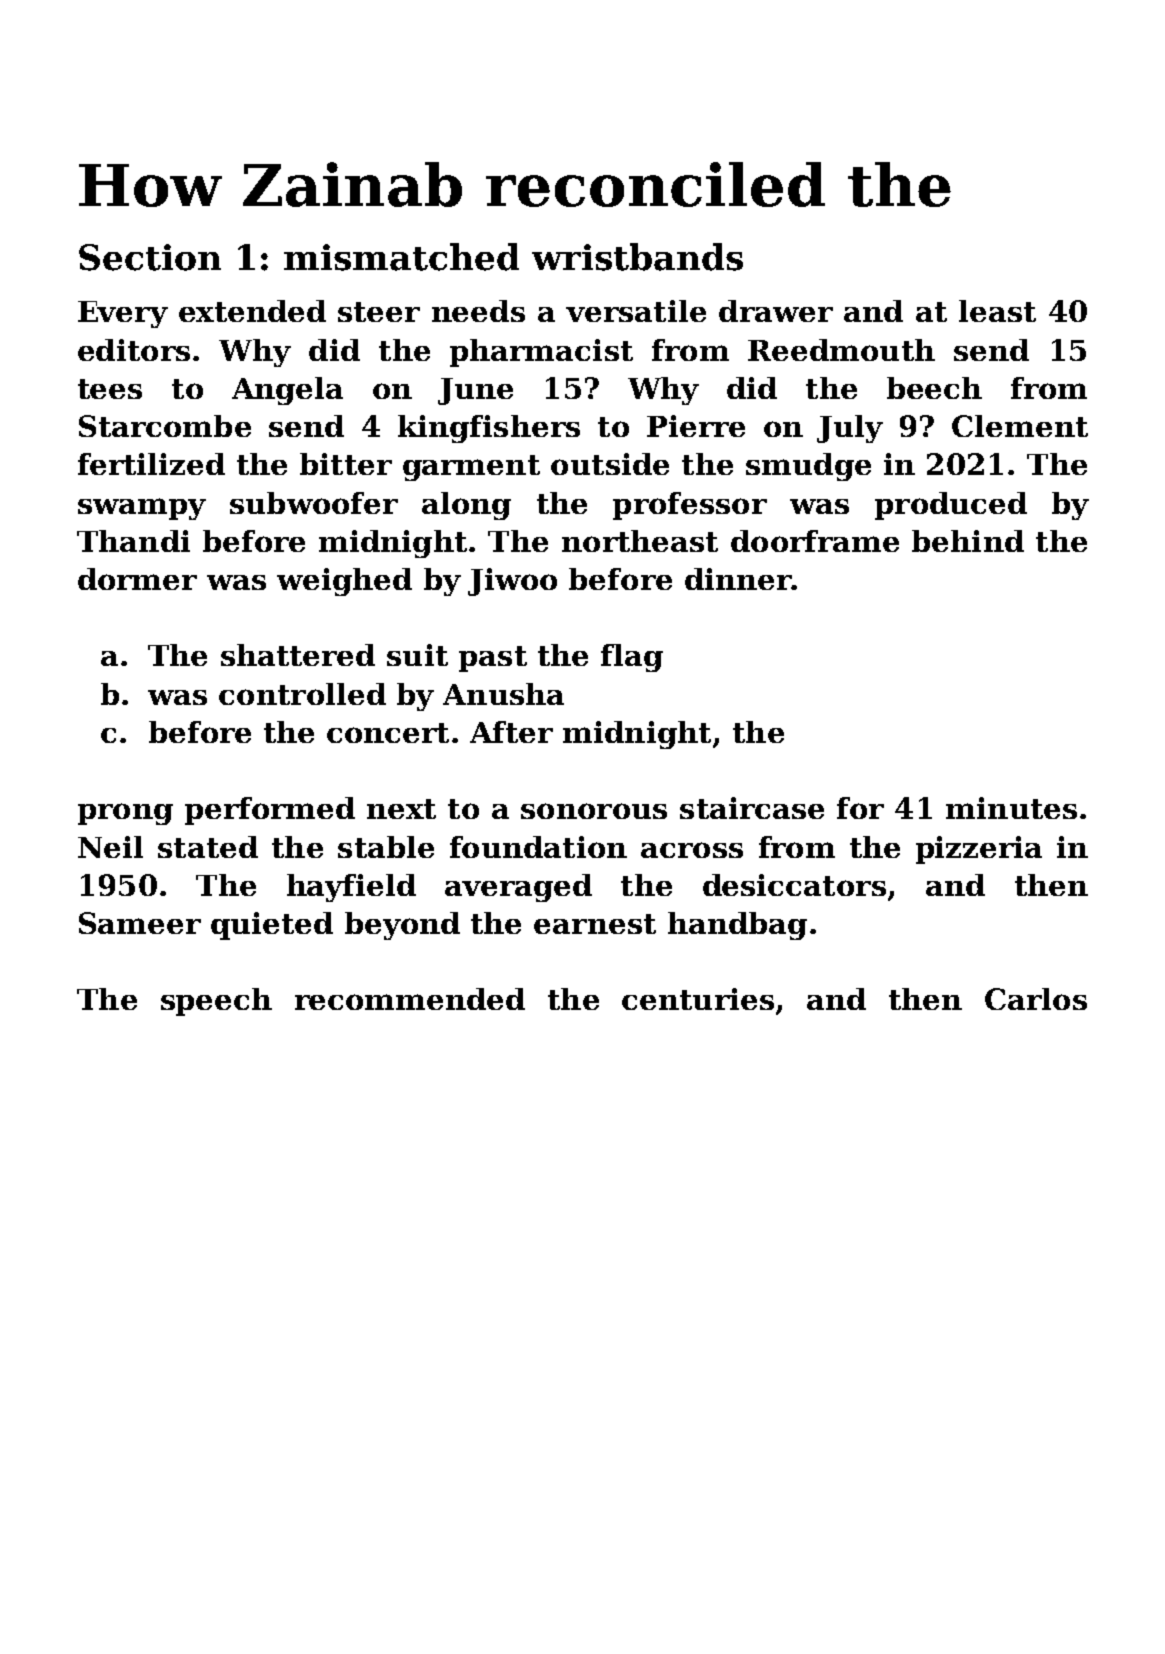 Image resolution: width=1165 pixels, height=1654 pixels. Describe the element at coordinates (417, 655) in the document. I see `suit` at that location.
